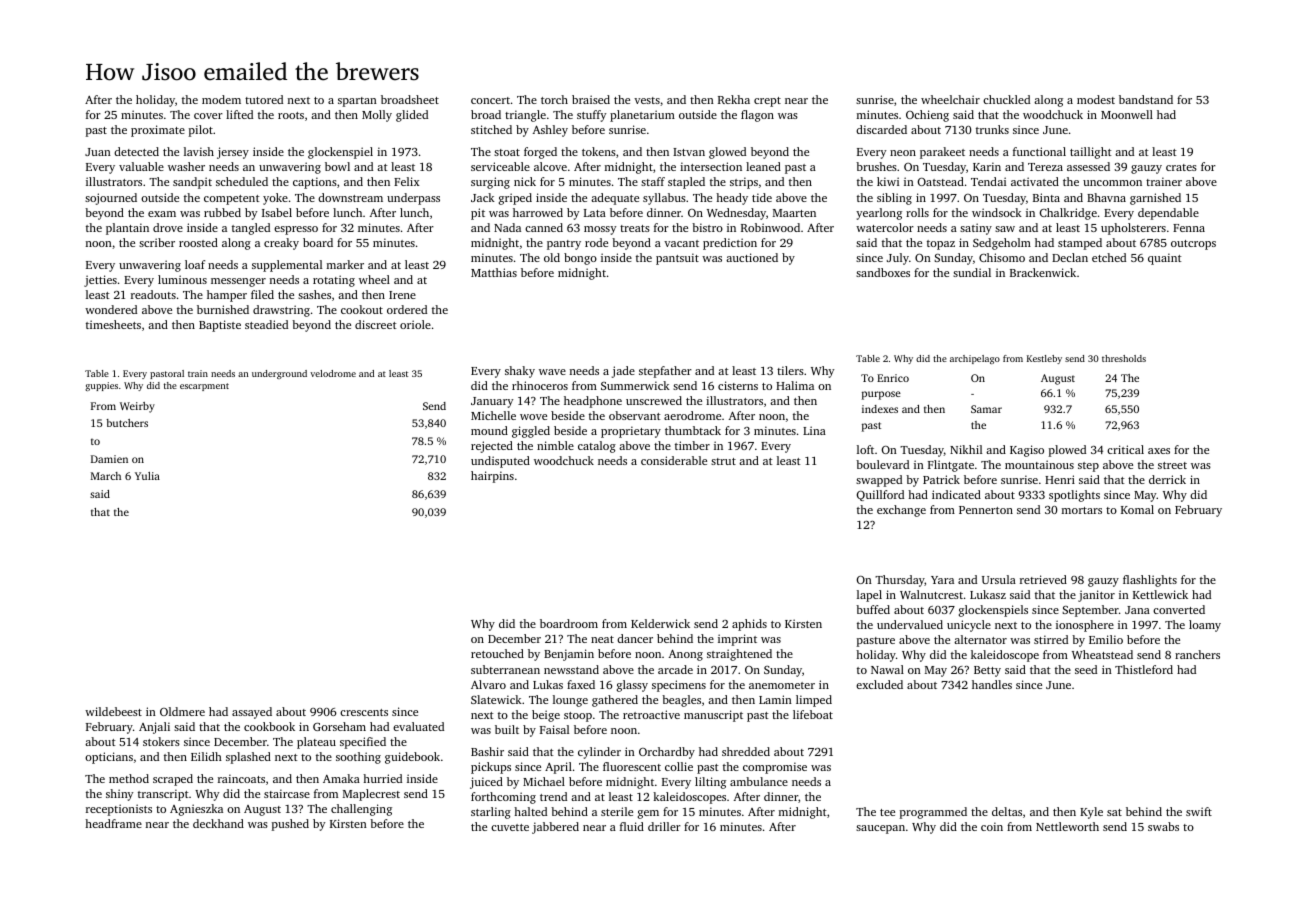 Image resolution: width=1308 pixels, height=924 pixels. Describe the element at coordinates (204, 387) in the page. I see `escarpment` at that location.
